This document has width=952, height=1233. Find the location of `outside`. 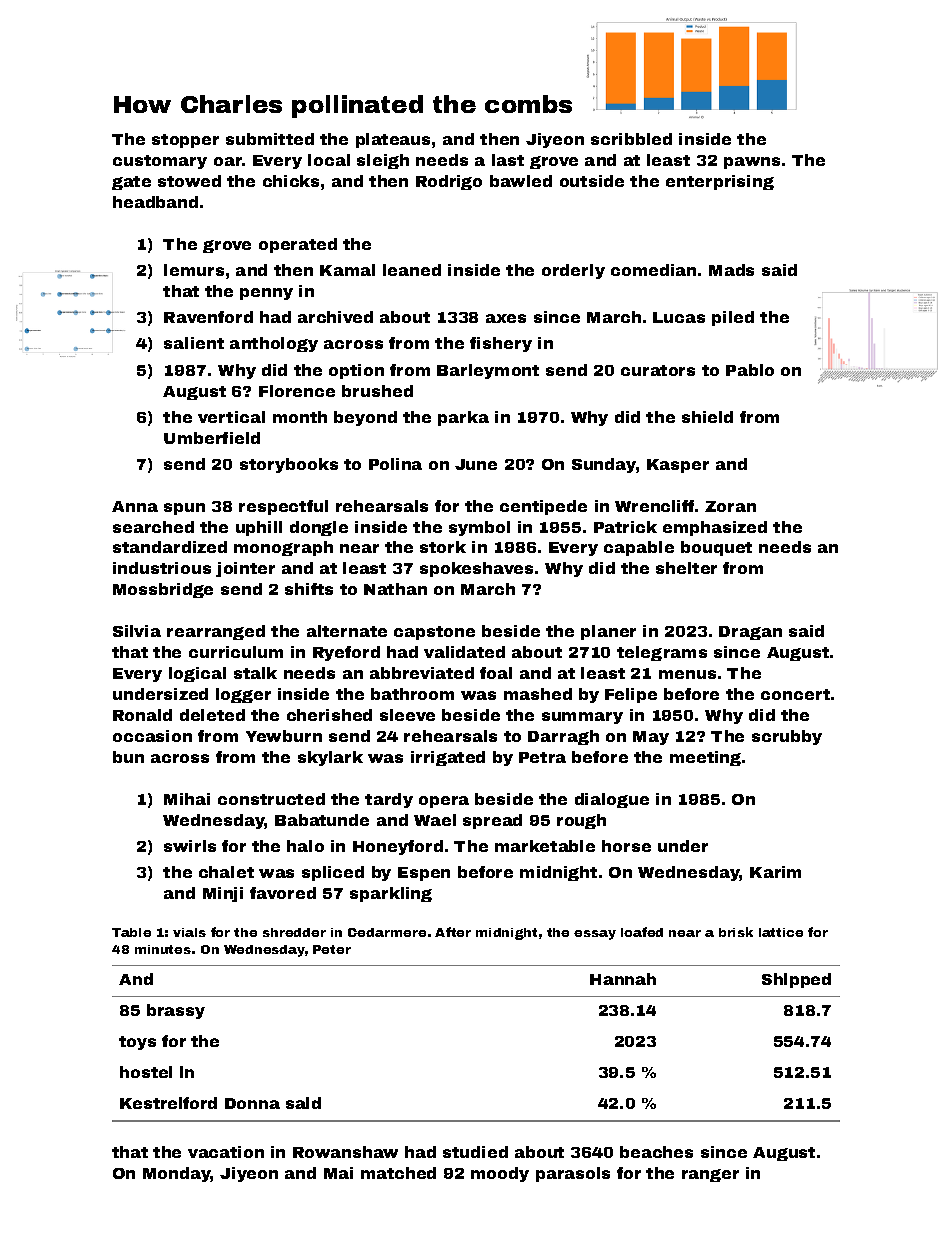

outside is located at coordinates (592, 181).
